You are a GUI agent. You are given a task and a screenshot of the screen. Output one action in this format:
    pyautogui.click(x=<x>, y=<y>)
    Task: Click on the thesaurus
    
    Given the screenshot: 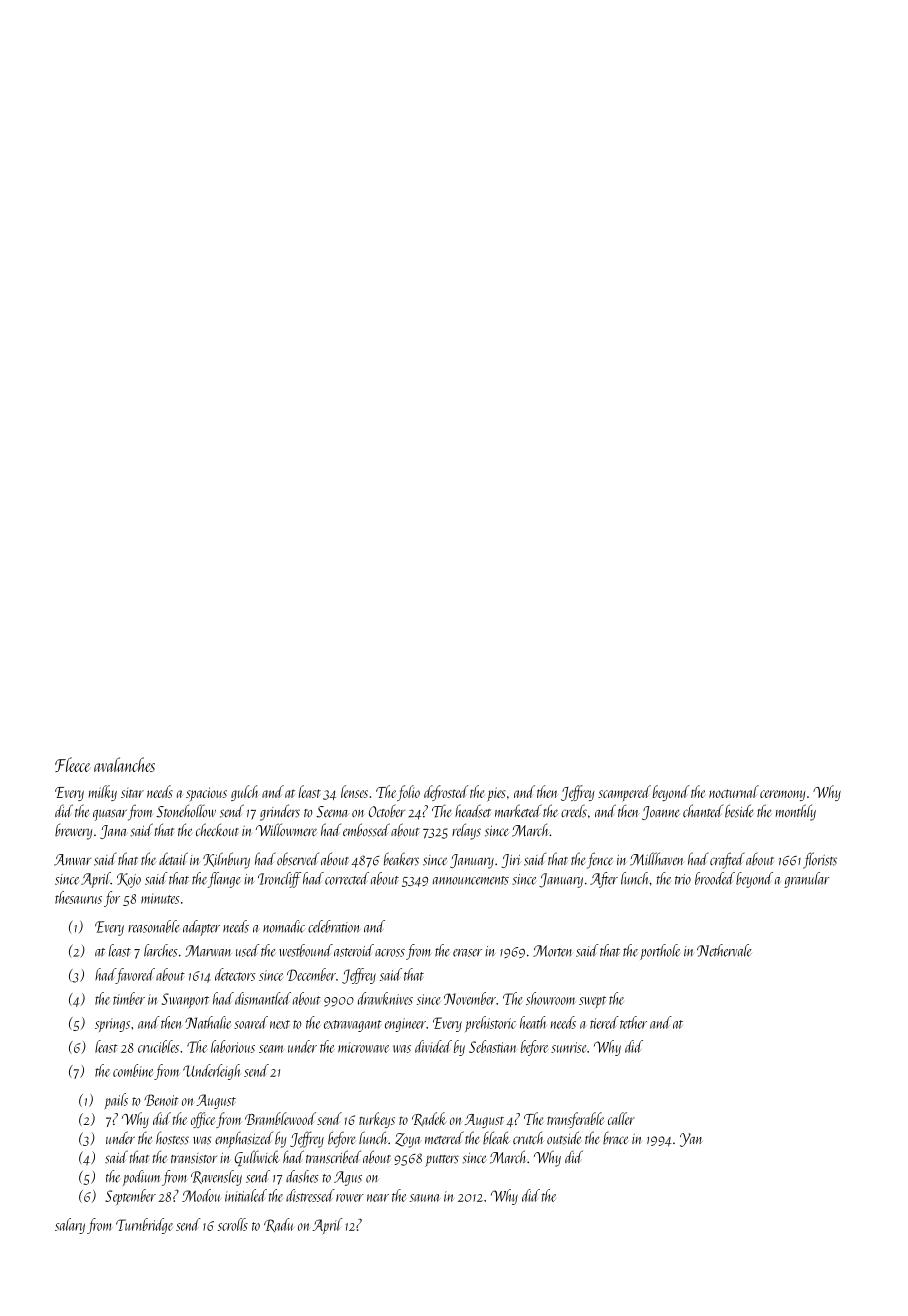 What is the action you would take?
    pyautogui.click(x=78, y=897)
